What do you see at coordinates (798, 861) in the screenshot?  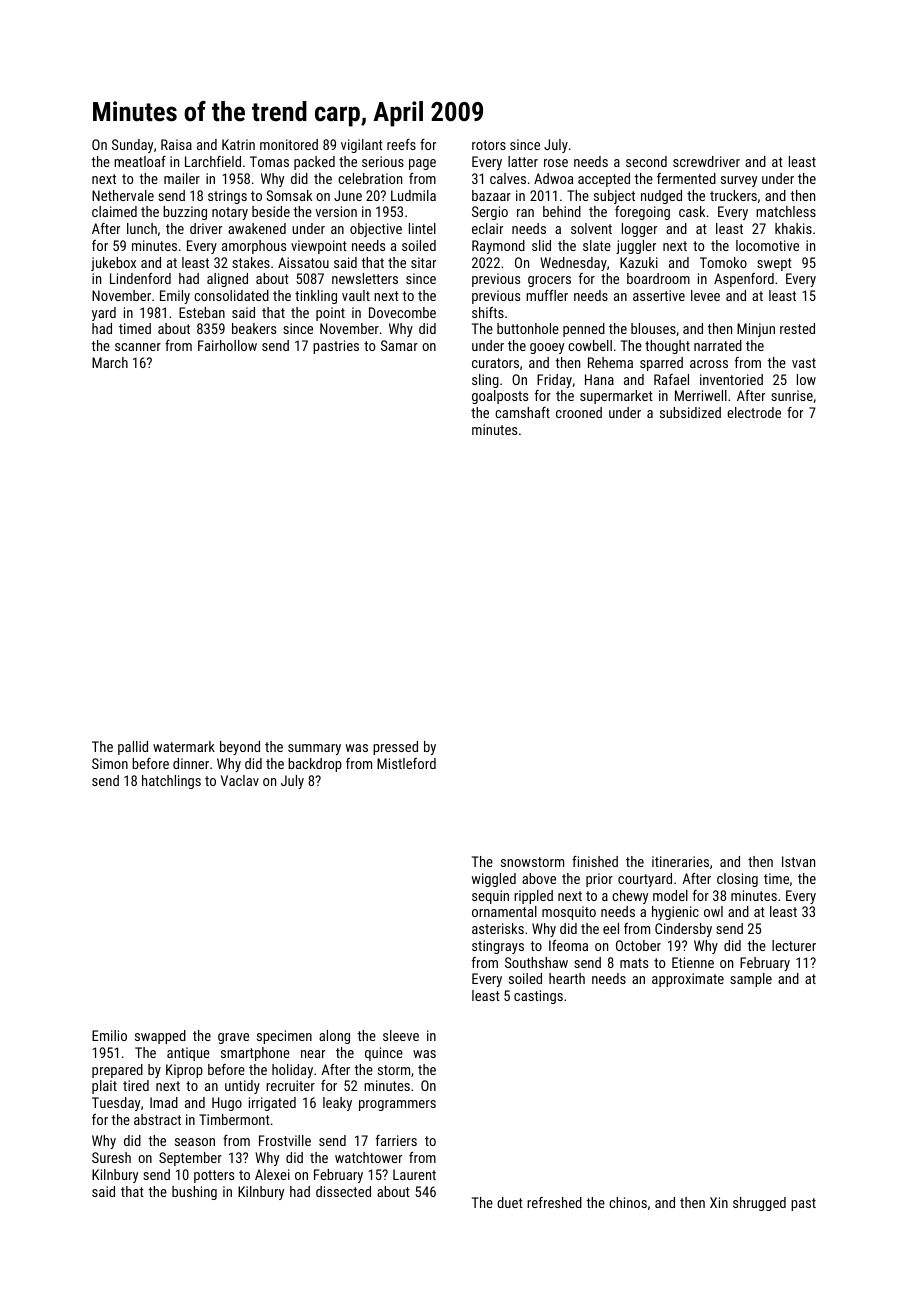 I see `Istvan` at bounding box center [798, 861].
